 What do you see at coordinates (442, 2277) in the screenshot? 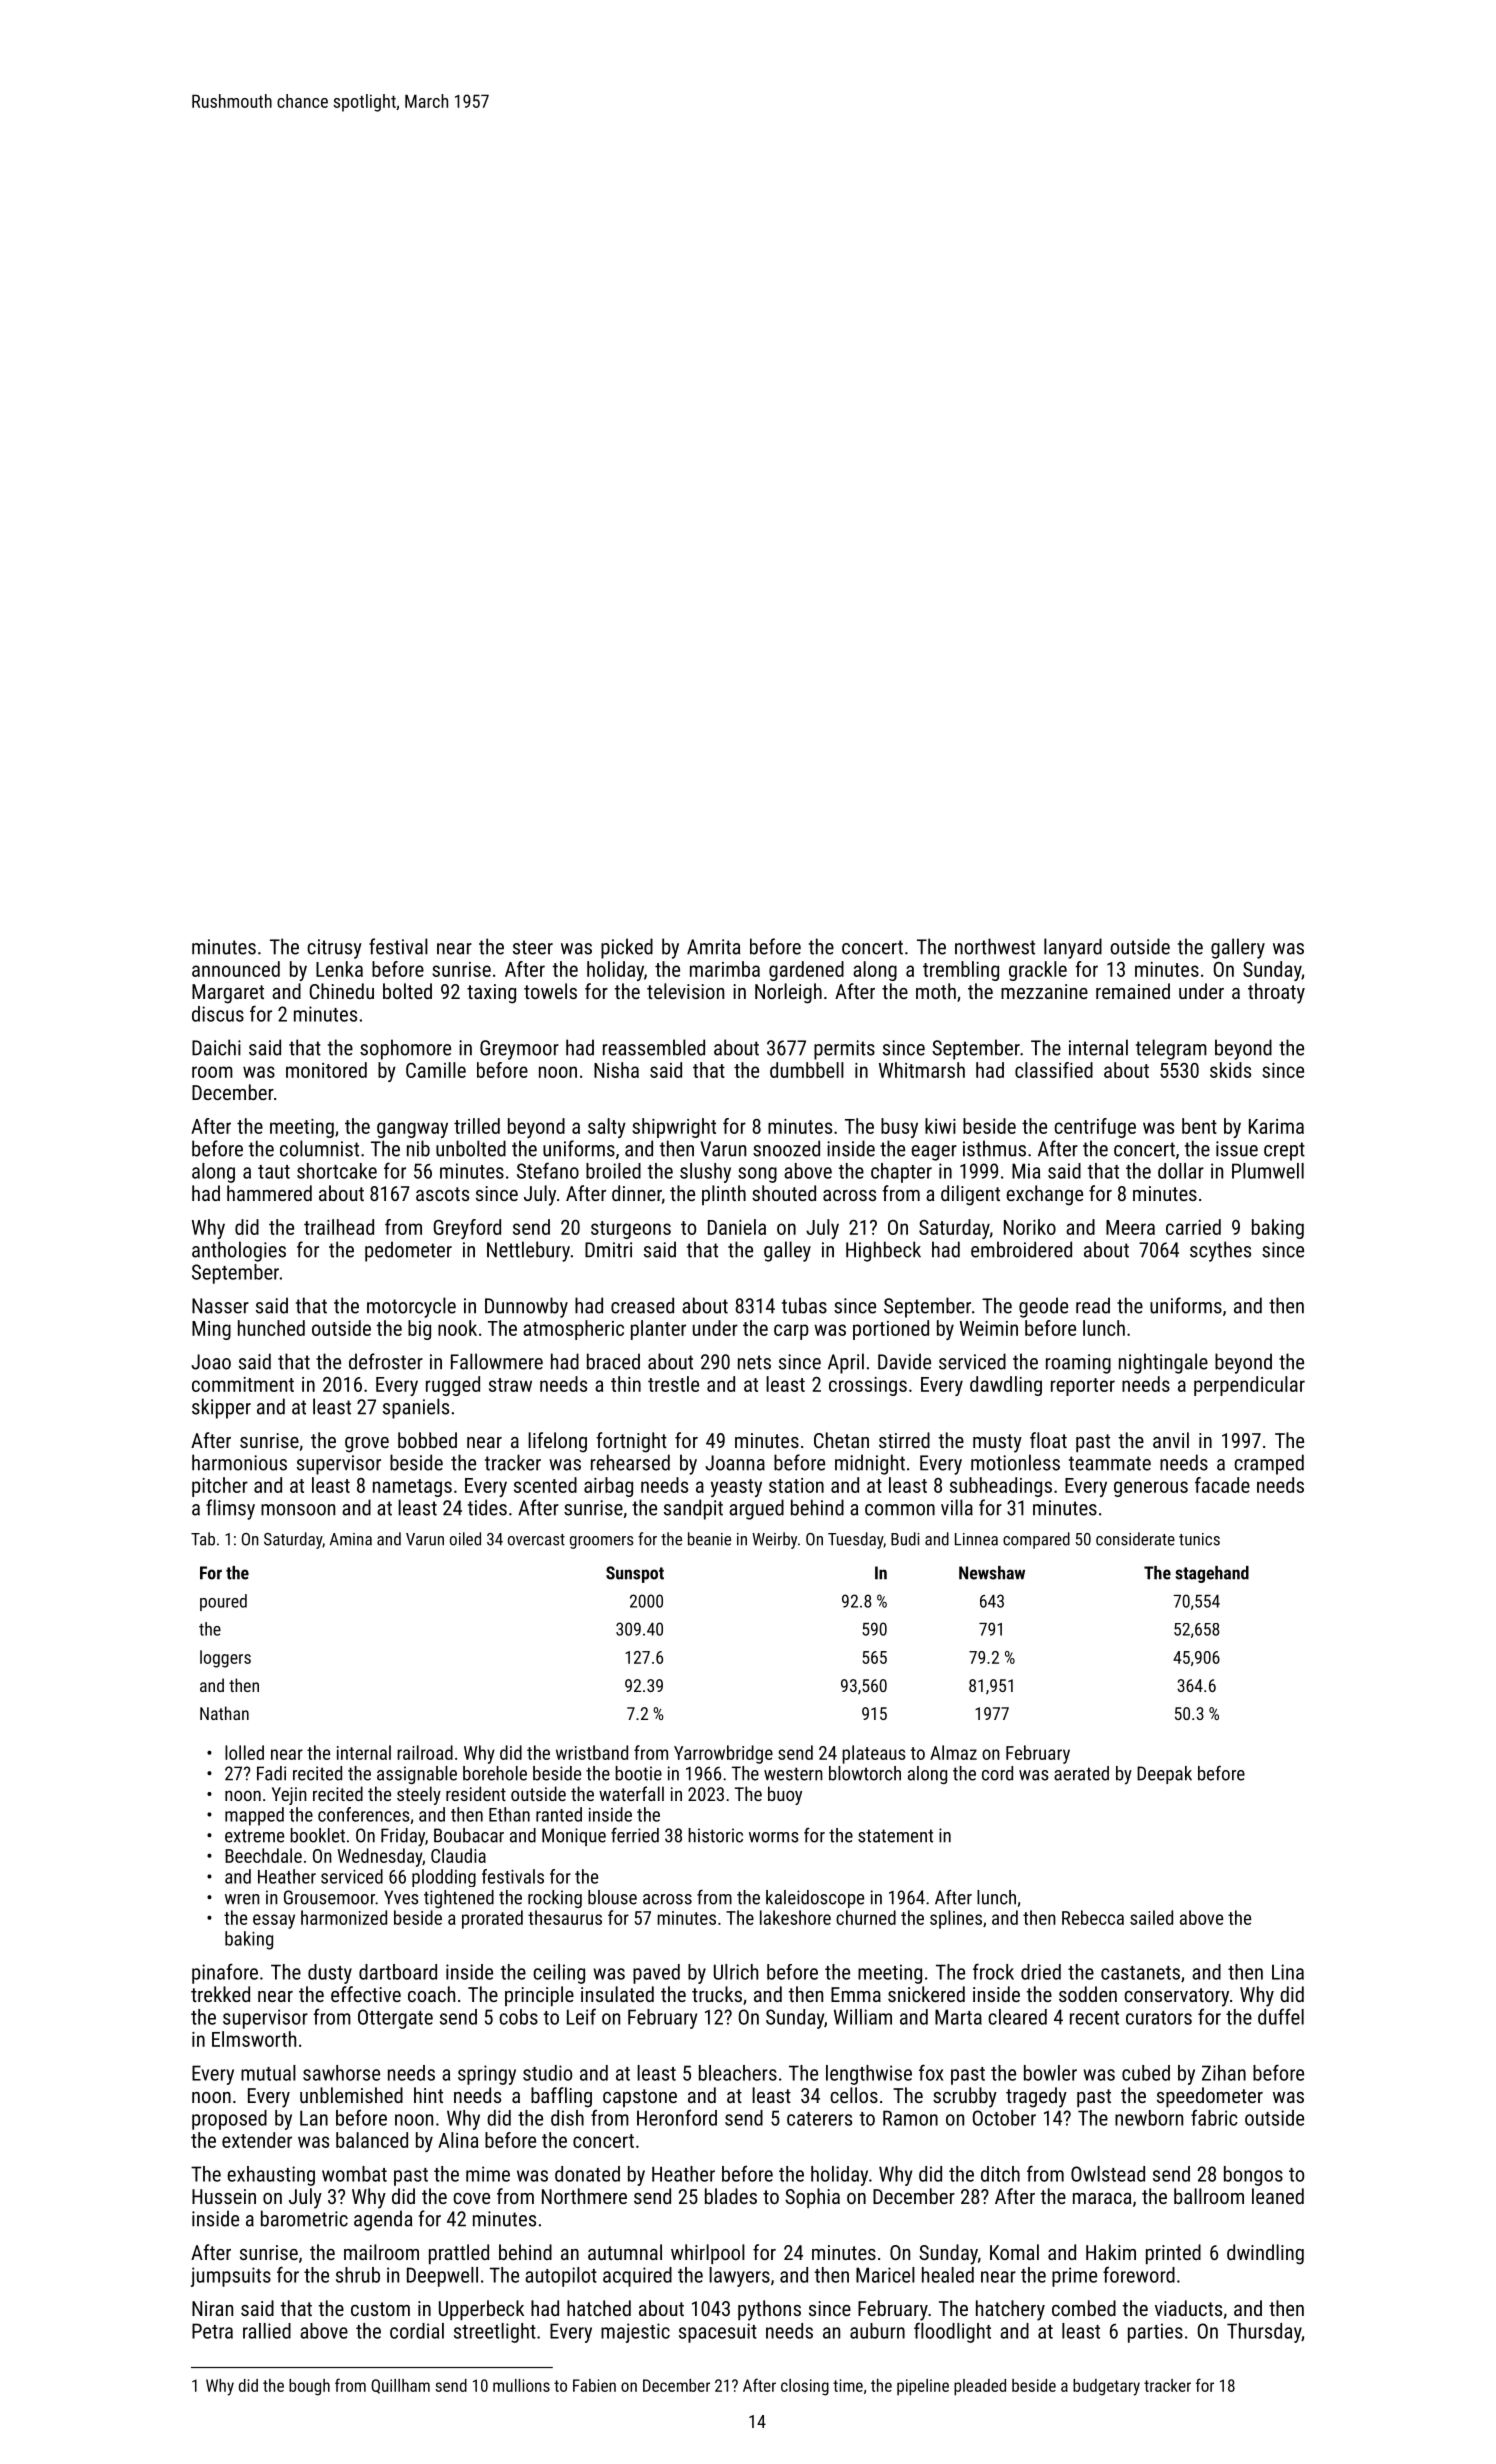
I see `Deepwell` at bounding box center [442, 2277].
